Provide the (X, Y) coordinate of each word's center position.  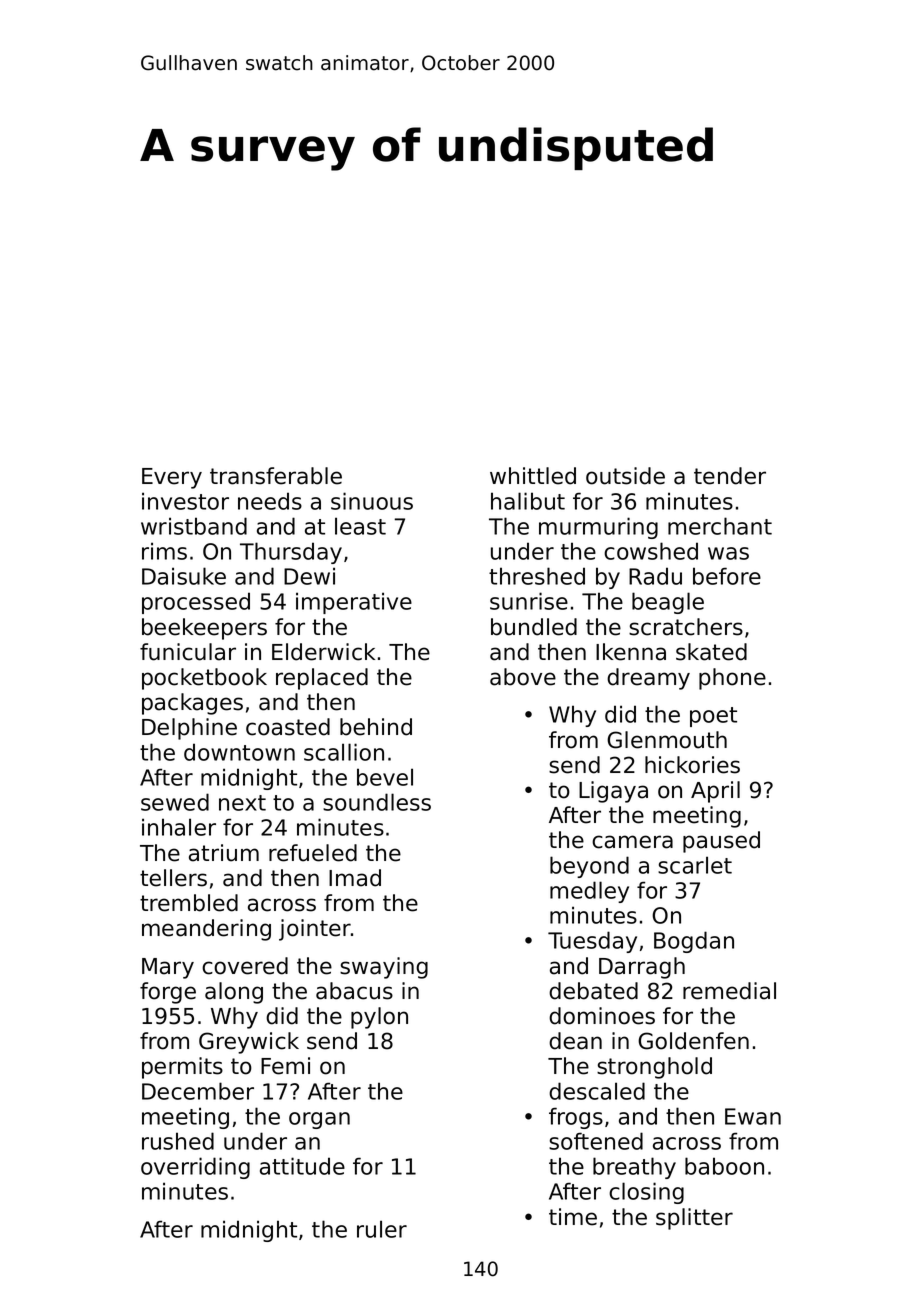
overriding (195, 1168)
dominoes (602, 1016)
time (573, 1217)
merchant (720, 526)
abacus (354, 991)
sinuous (372, 501)
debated (593, 991)
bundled (534, 627)
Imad (355, 878)
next (242, 803)
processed (196, 603)
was (728, 553)
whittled (533, 476)
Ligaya (613, 792)
